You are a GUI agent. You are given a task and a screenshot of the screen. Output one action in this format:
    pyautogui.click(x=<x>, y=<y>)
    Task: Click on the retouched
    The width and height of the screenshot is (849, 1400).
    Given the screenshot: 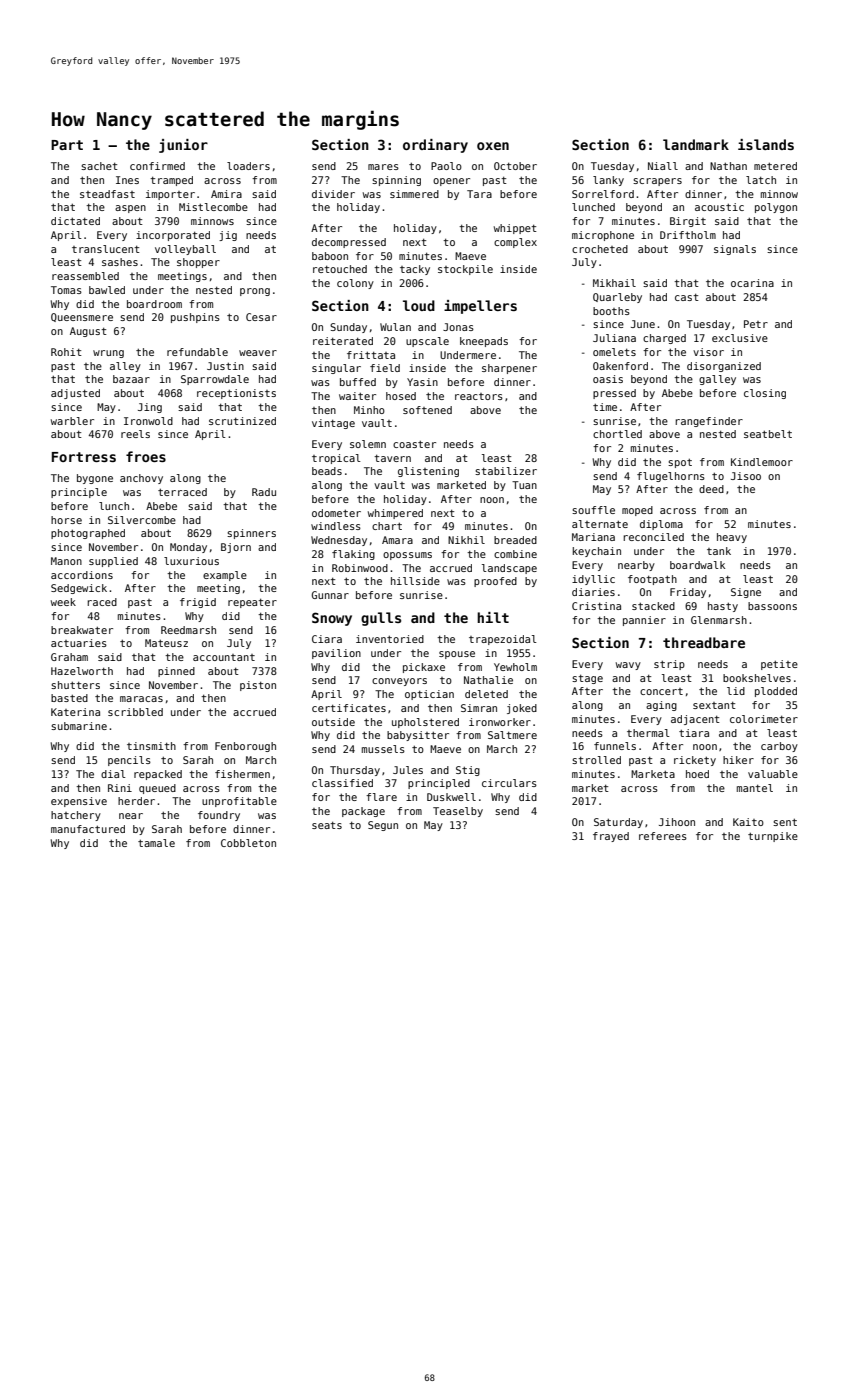 What is the action you would take?
    pyautogui.click(x=340, y=269)
